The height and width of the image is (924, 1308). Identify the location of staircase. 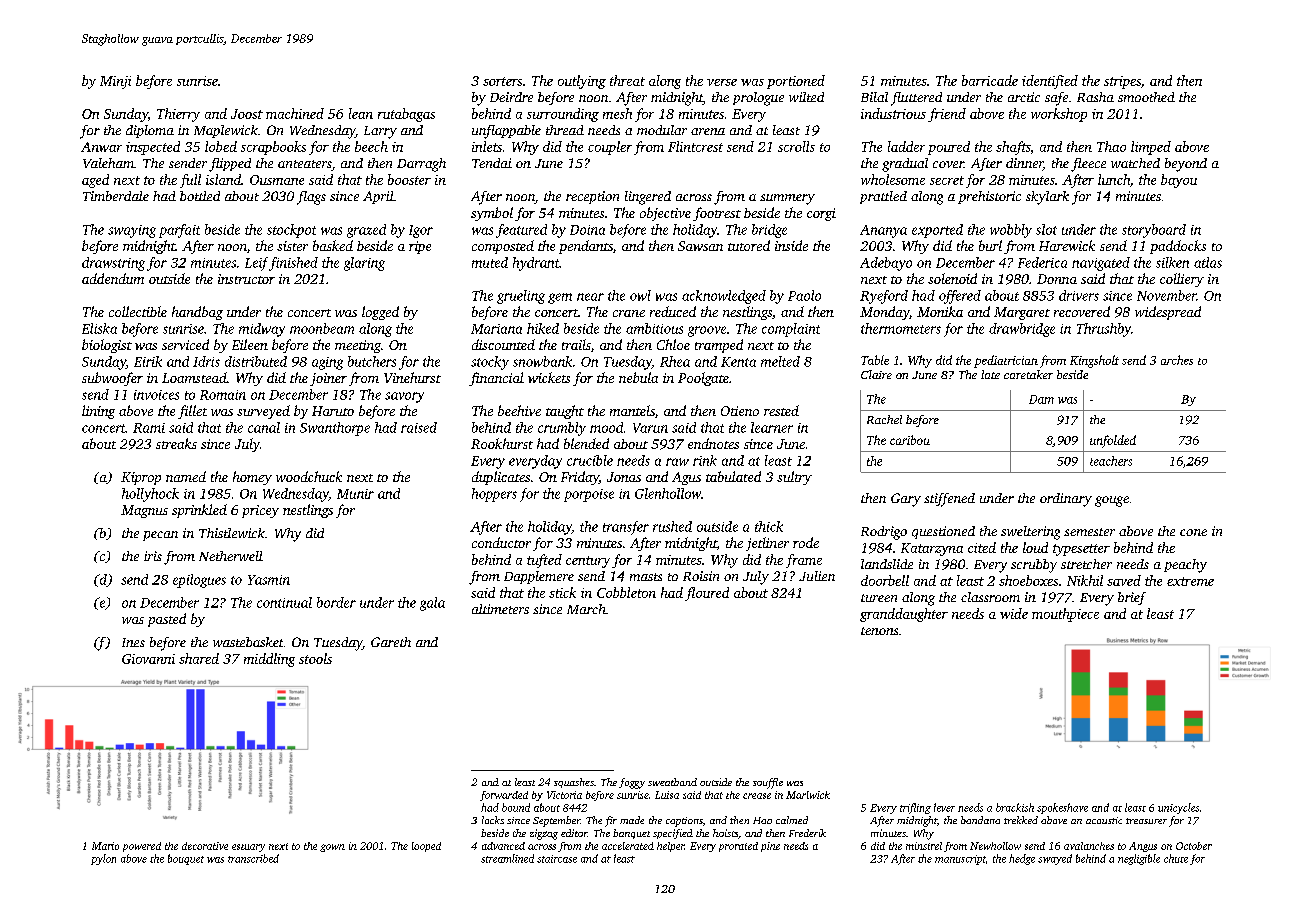
(557, 859).
